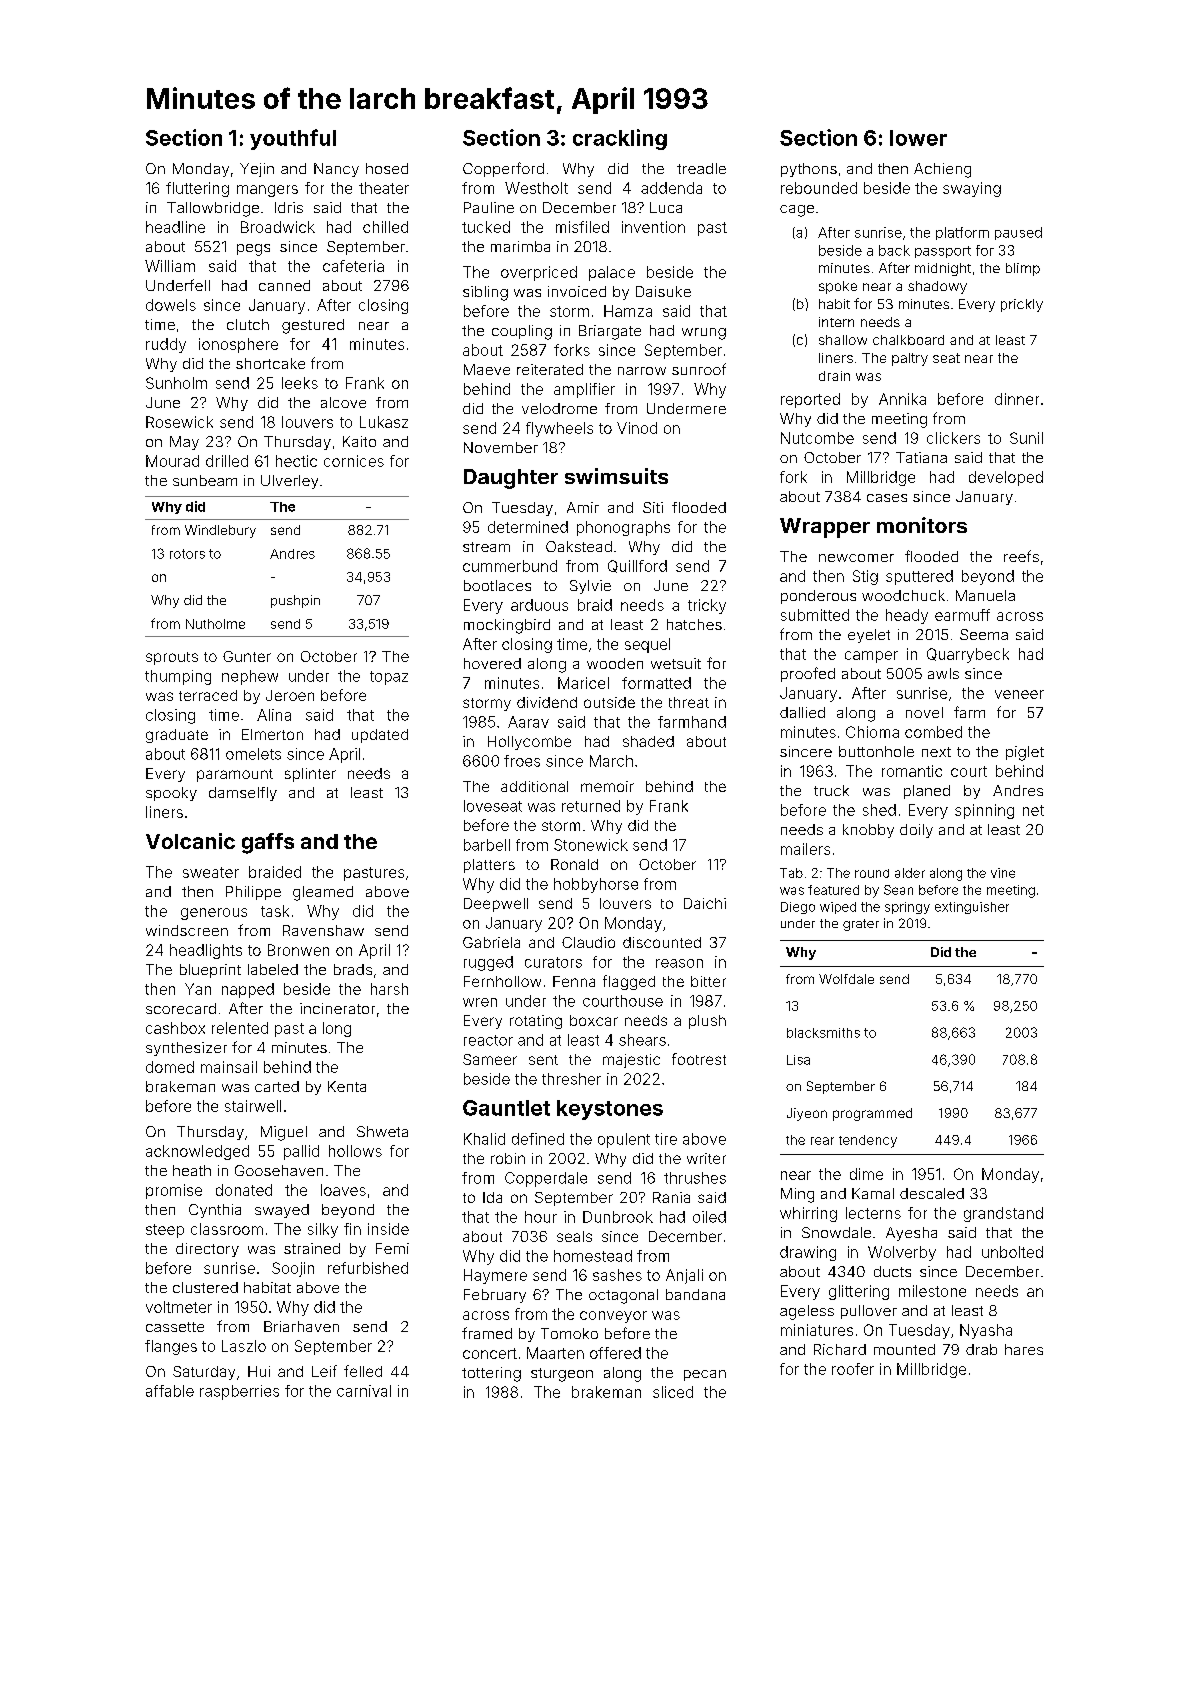 The height and width of the page is (1681, 1189). What do you see at coordinates (1023, 269) in the page?
I see `blimp` at bounding box center [1023, 269].
